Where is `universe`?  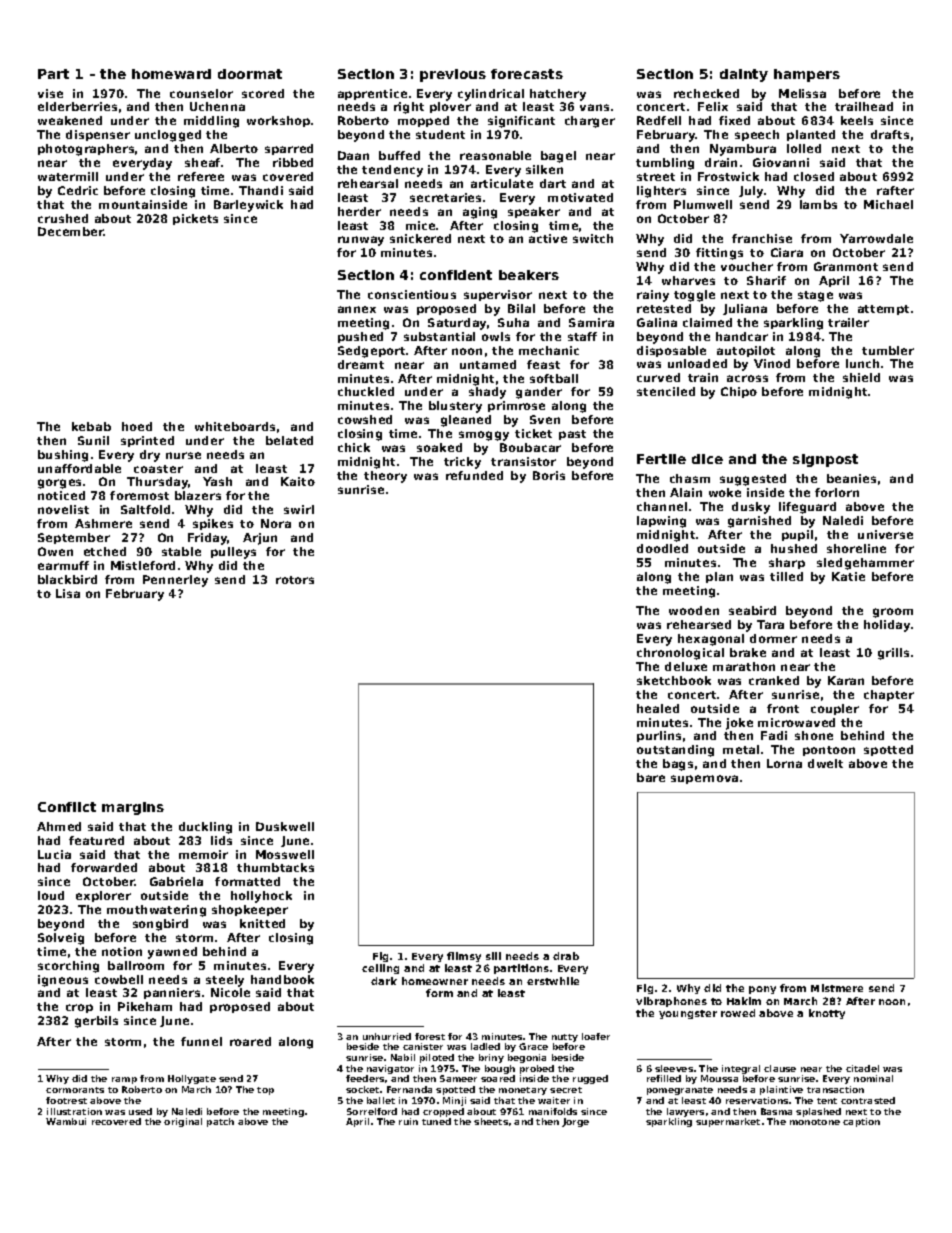
universe is located at coordinates (885, 534).
